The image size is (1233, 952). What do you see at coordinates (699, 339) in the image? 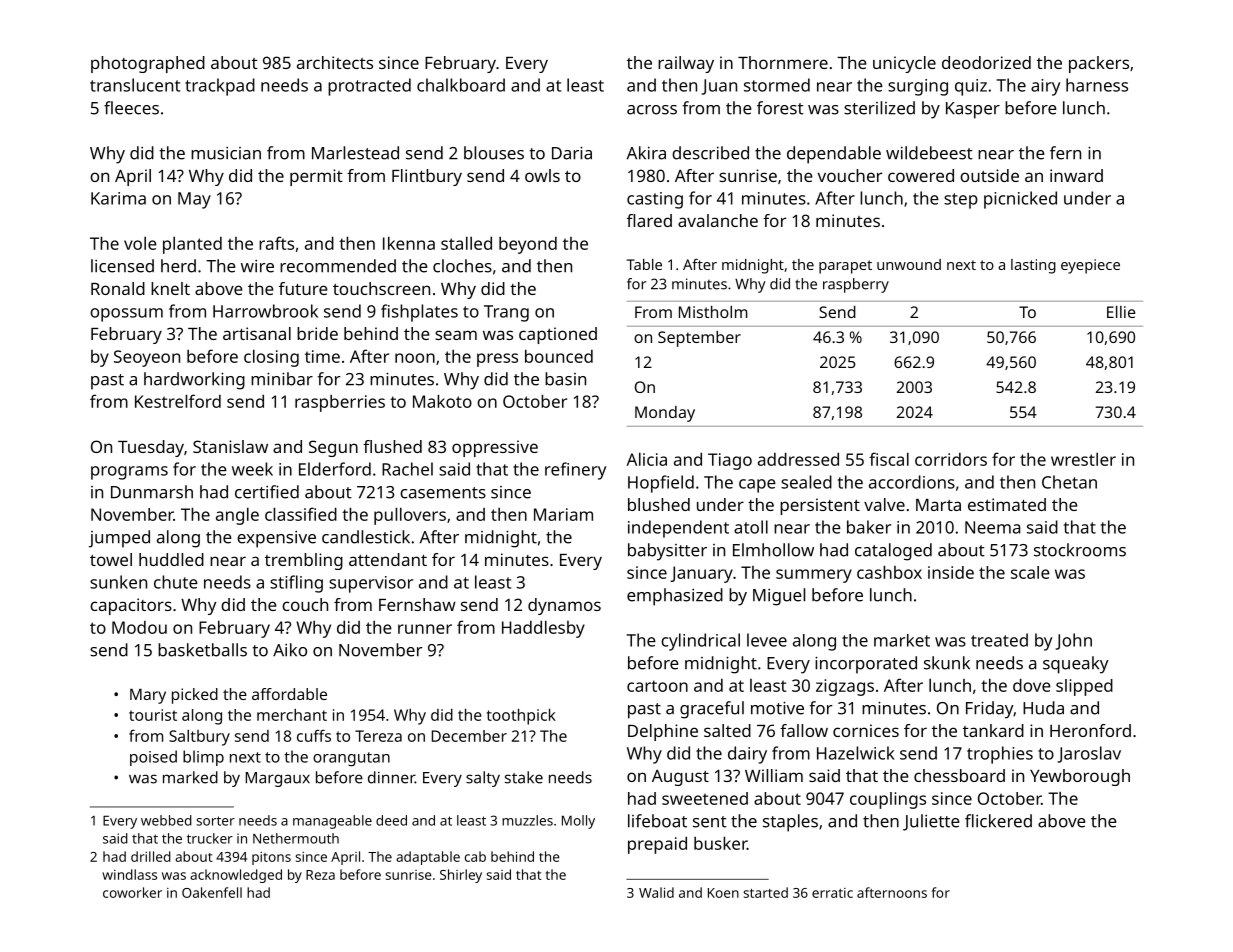
I see `September` at bounding box center [699, 339].
